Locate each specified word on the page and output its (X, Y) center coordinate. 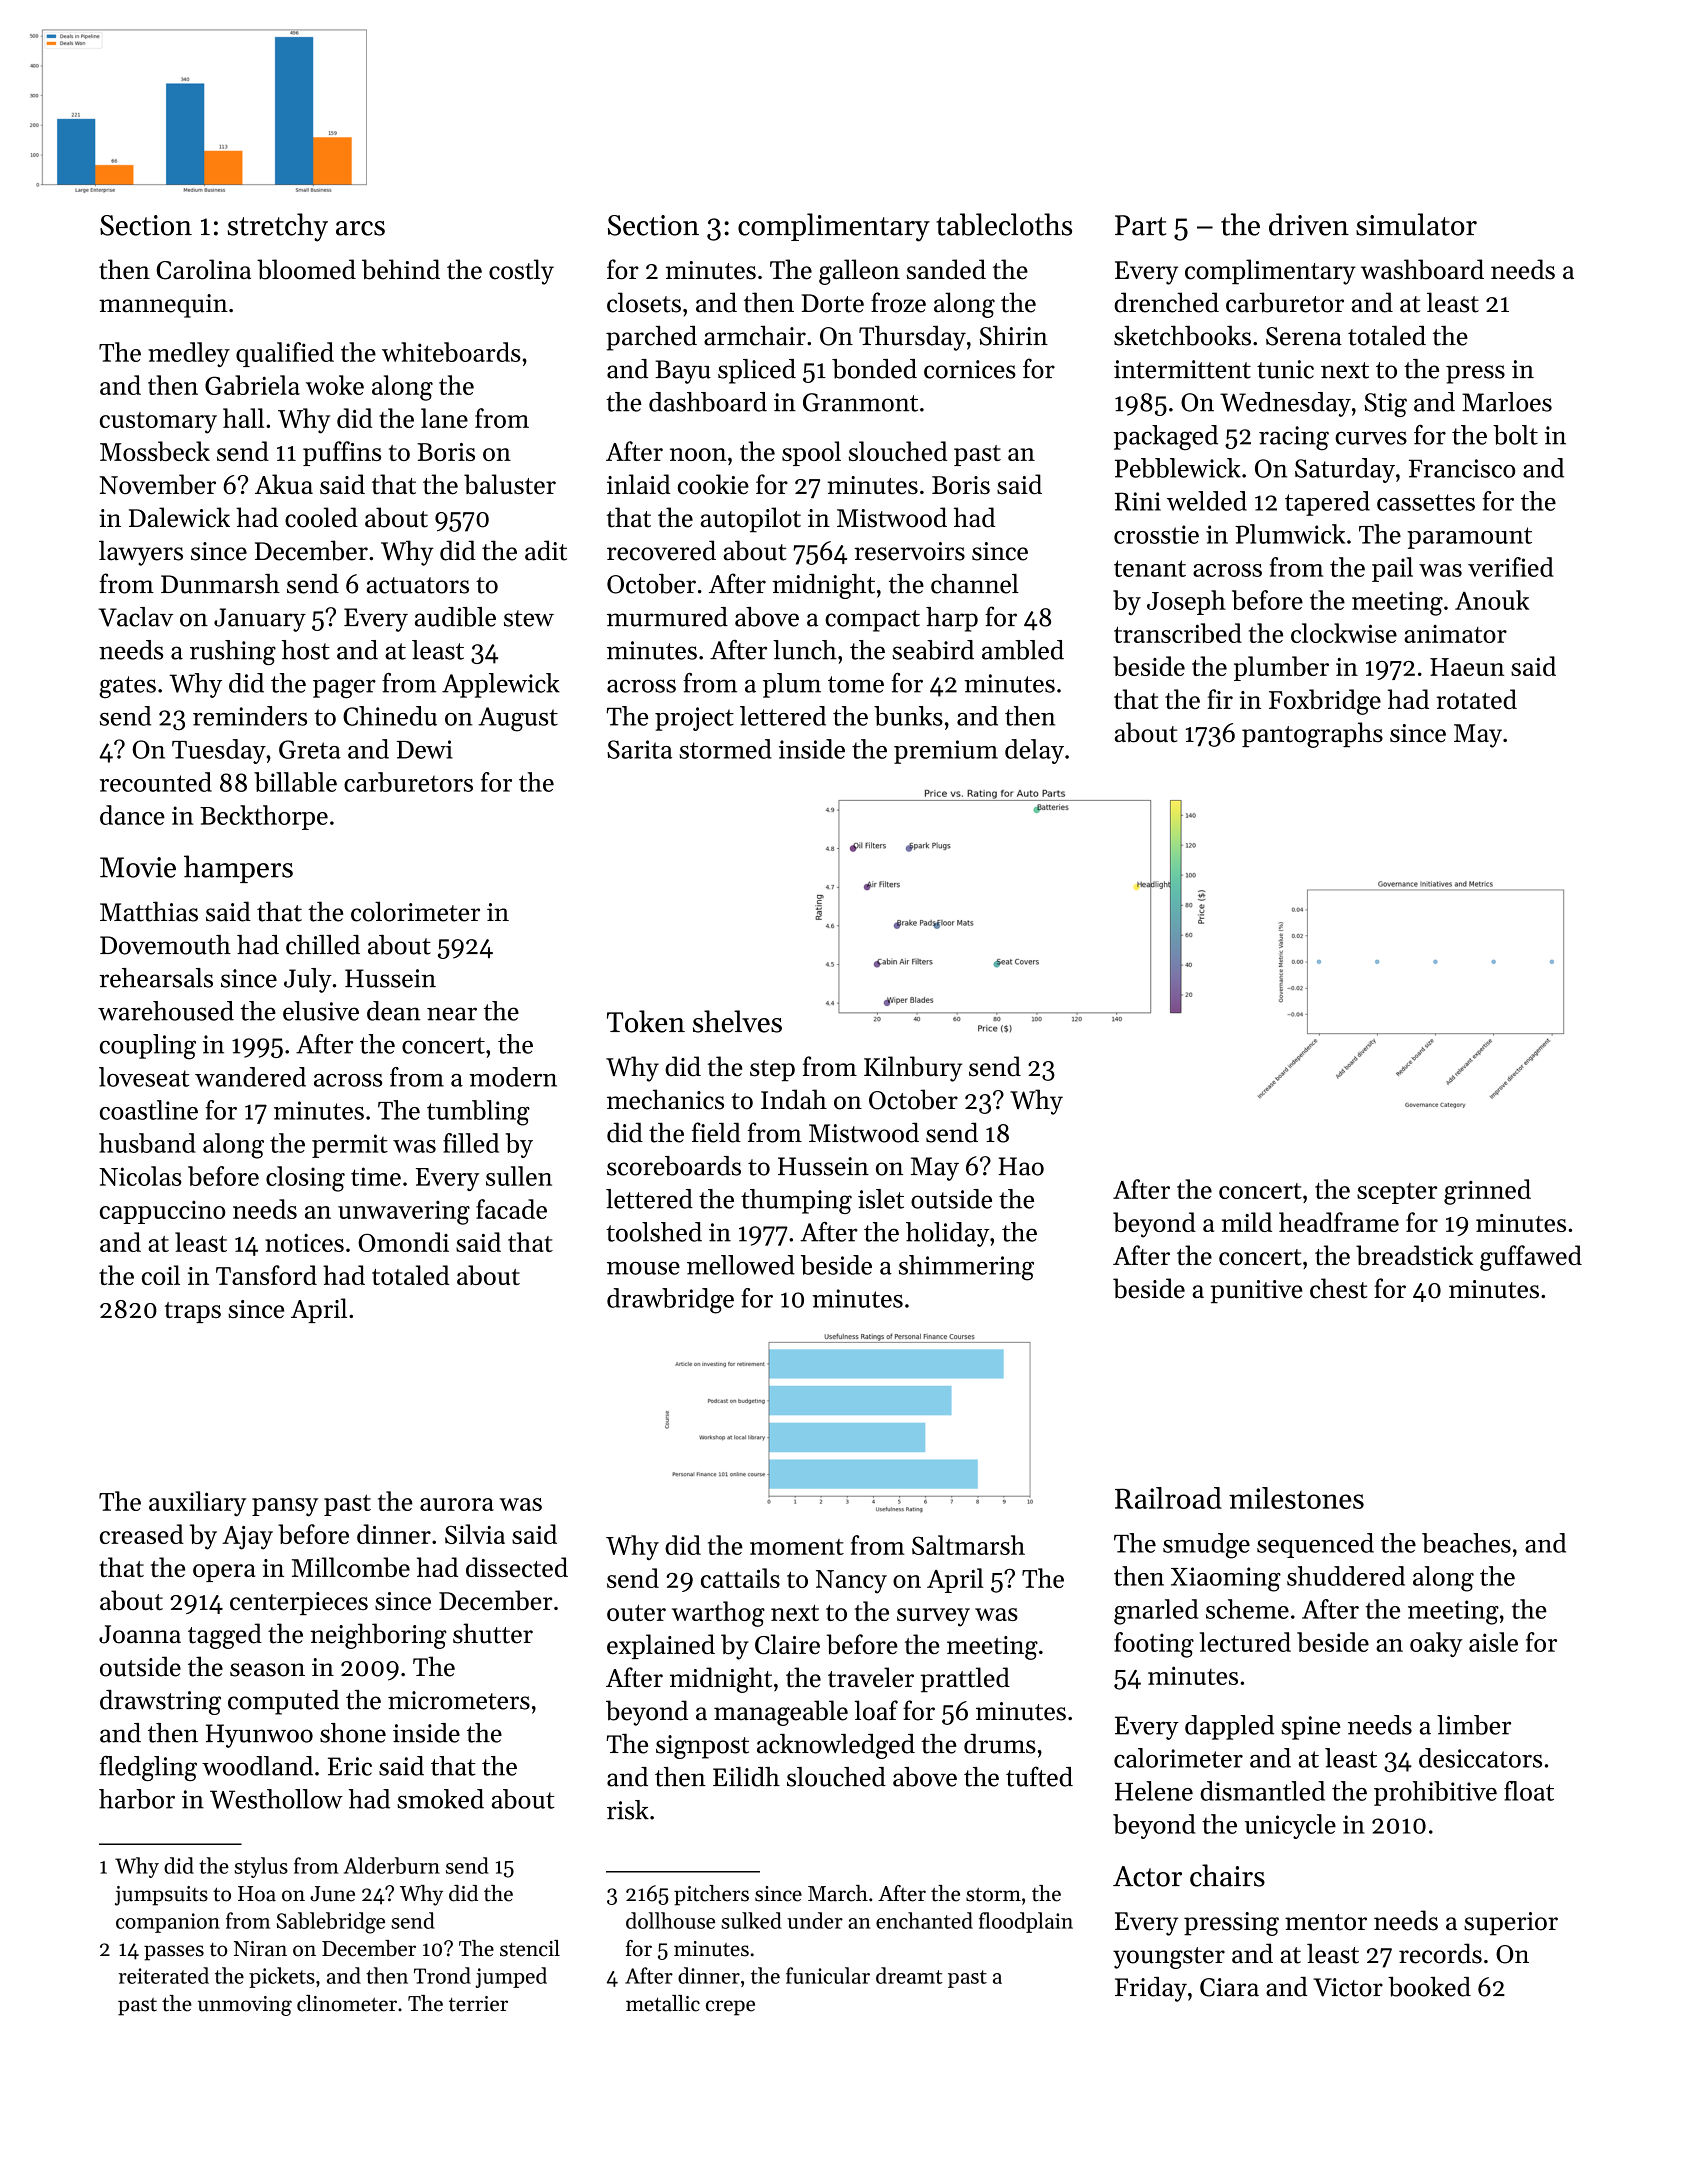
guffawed (1531, 1258)
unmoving (245, 2006)
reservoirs (909, 551)
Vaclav (136, 617)
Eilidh (746, 1777)
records (1440, 1953)
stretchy (278, 227)
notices (304, 1243)
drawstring (160, 1702)
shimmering (966, 1268)
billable (295, 782)
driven (1309, 224)
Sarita (639, 749)
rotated (1476, 699)
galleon (859, 272)
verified (1511, 567)
